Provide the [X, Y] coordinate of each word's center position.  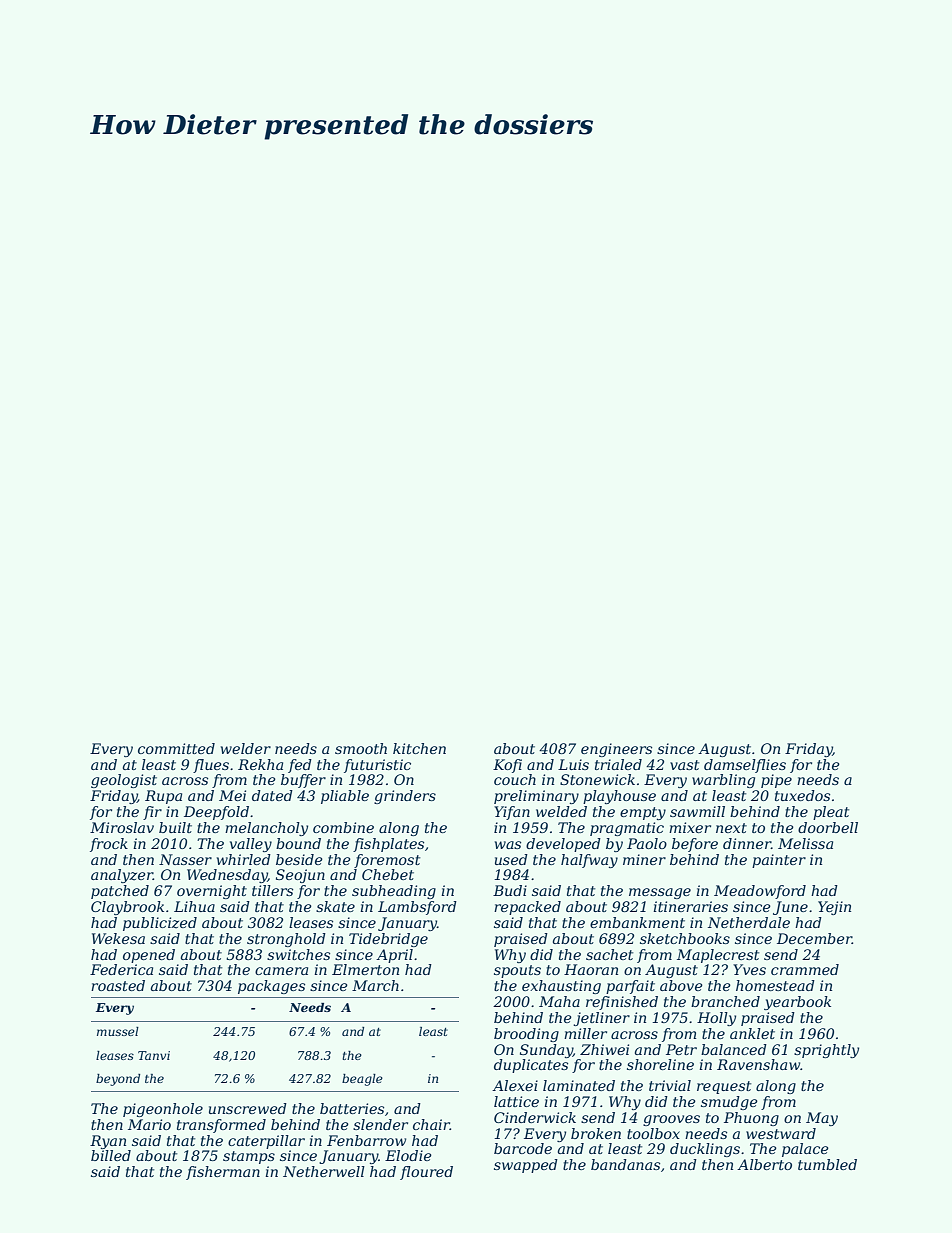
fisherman [223, 1173]
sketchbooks [685, 938]
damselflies [745, 766]
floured [426, 1173]
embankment [637, 922]
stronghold [286, 940]
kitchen [419, 748]
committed [176, 748]
